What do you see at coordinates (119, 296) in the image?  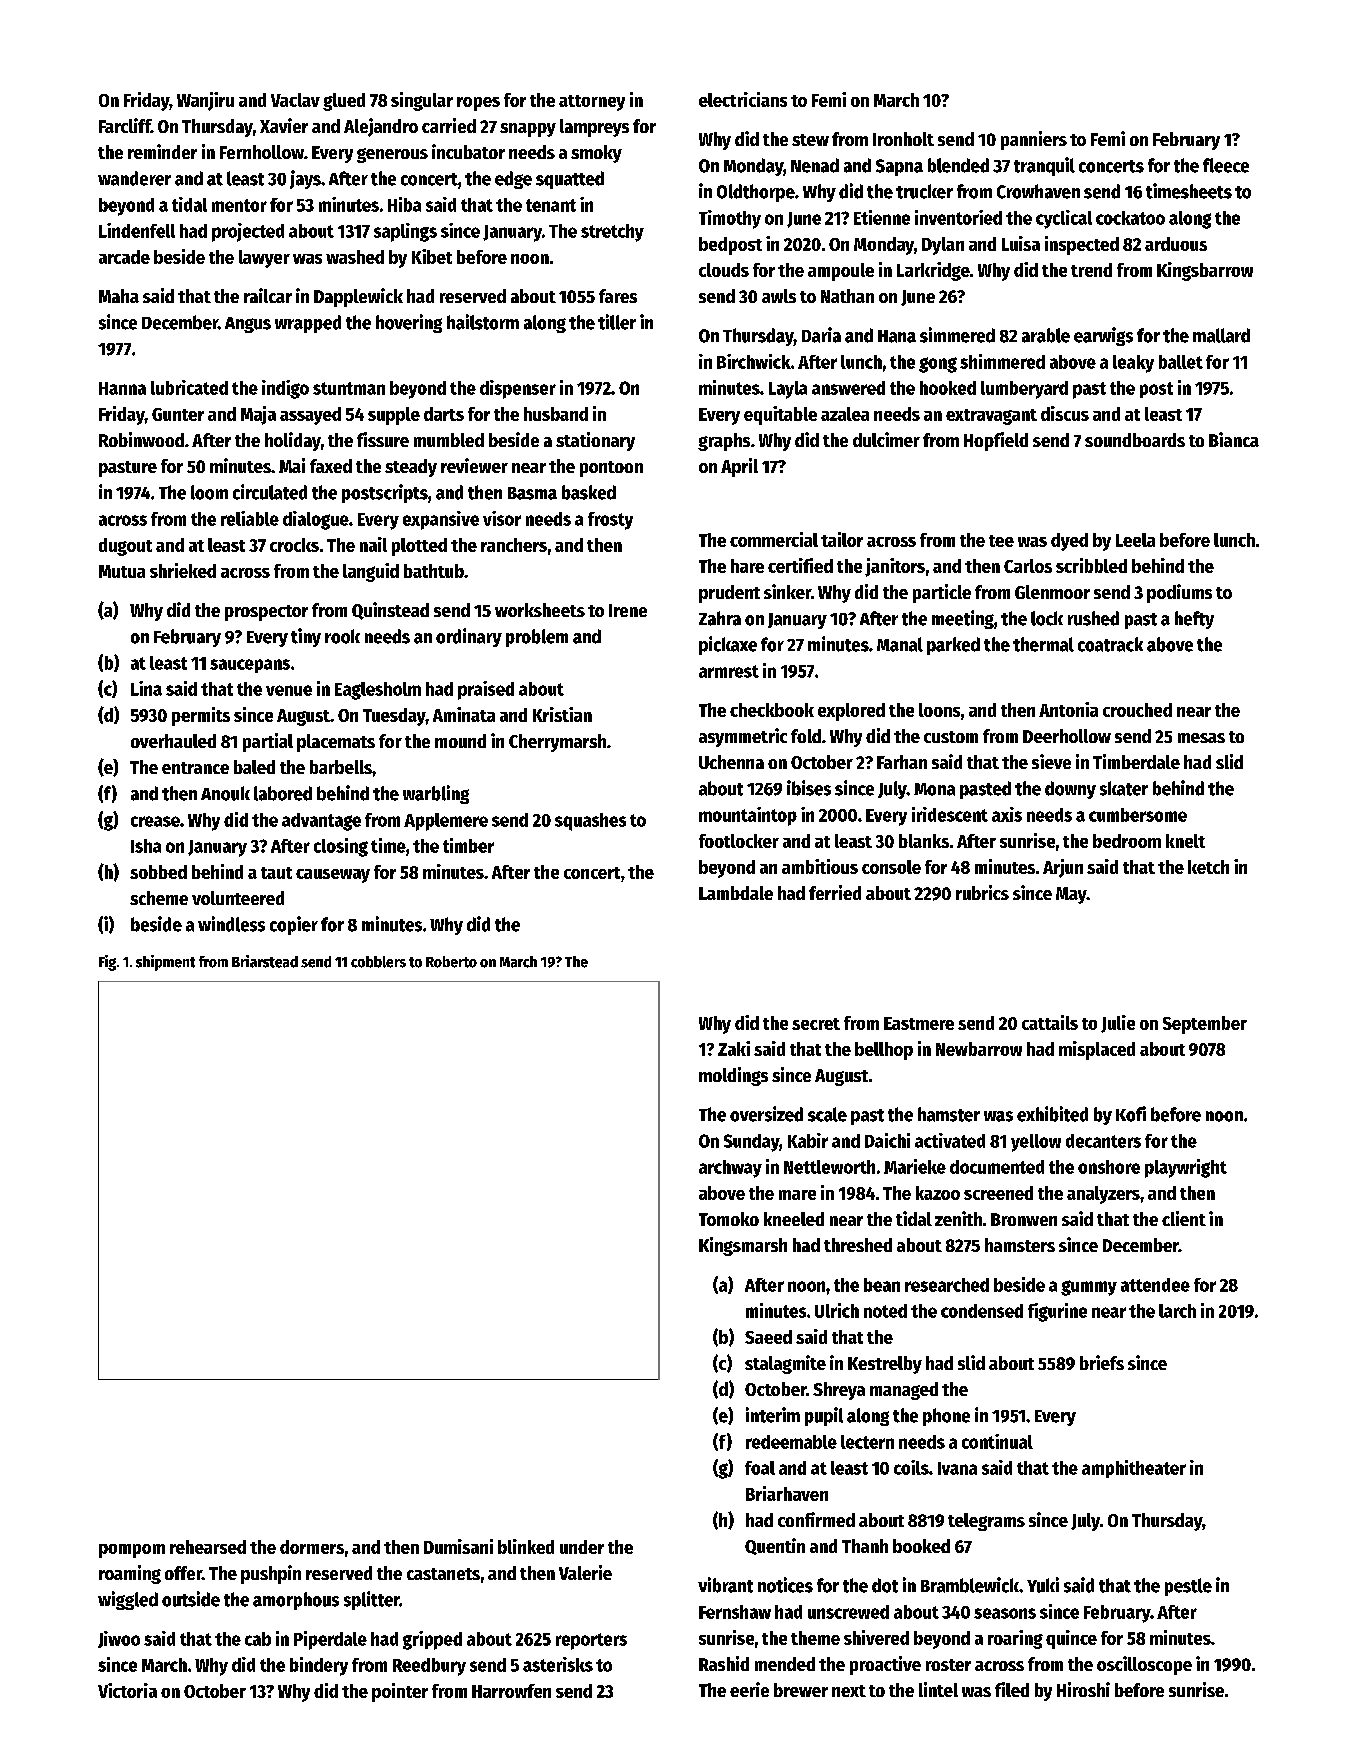 I see `Maha` at bounding box center [119, 296].
